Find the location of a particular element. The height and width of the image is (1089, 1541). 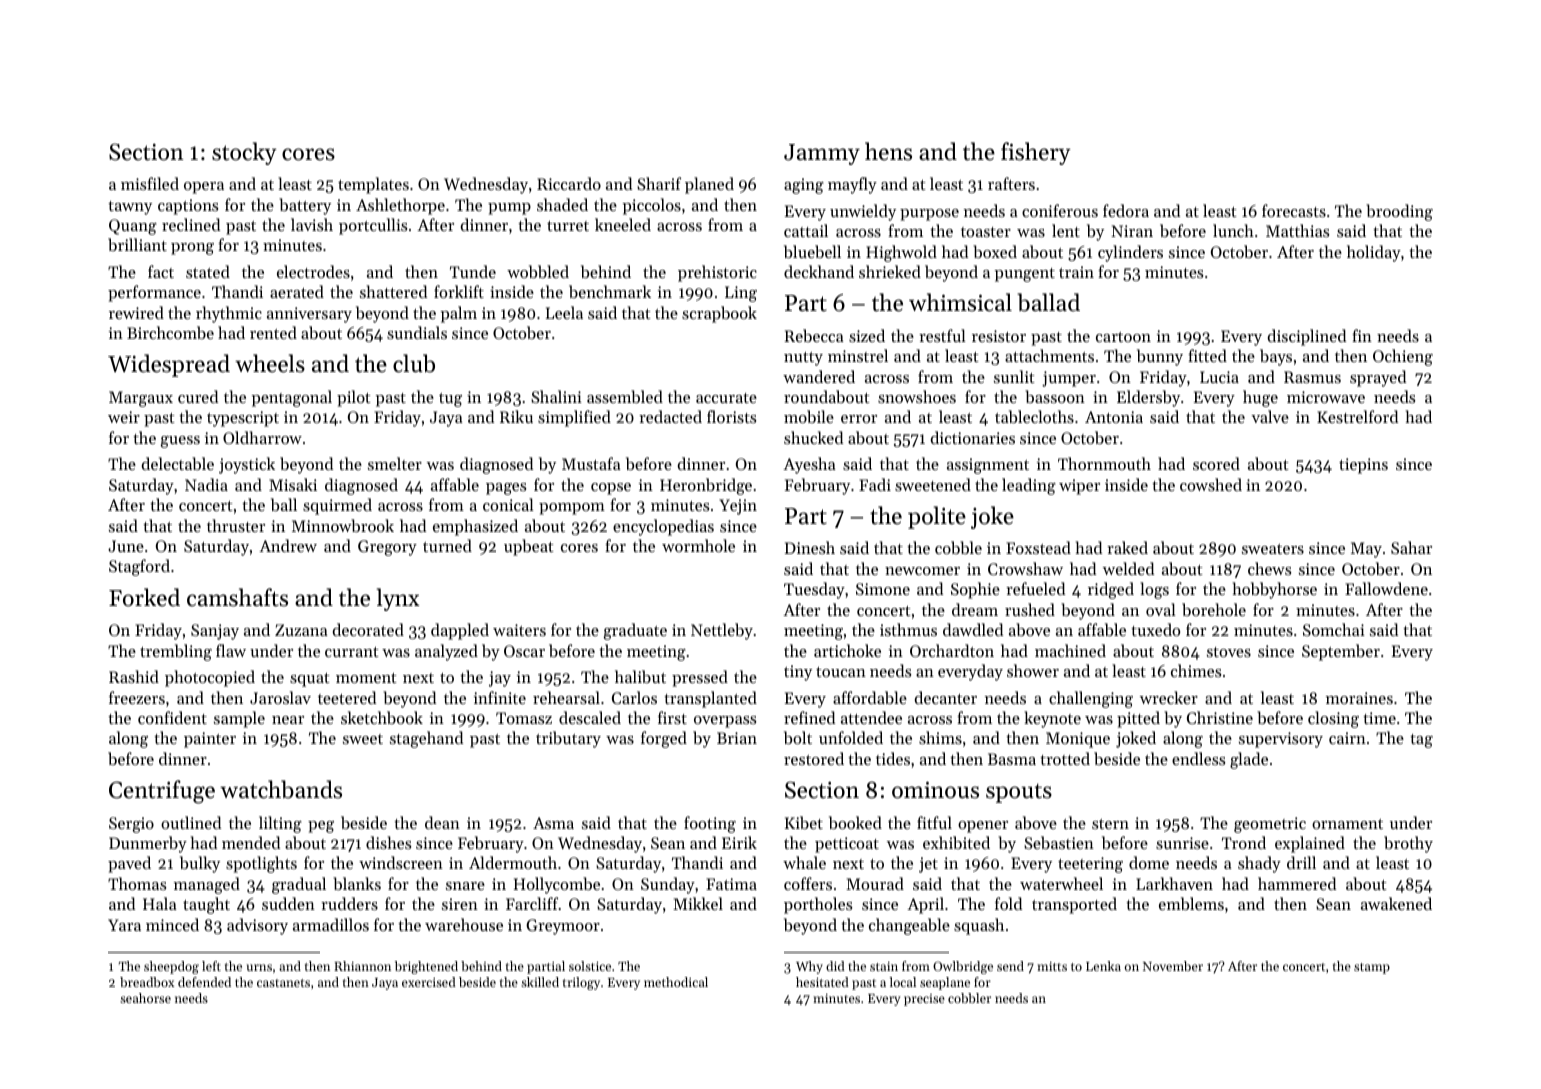

Nadia is located at coordinates (206, 484).
